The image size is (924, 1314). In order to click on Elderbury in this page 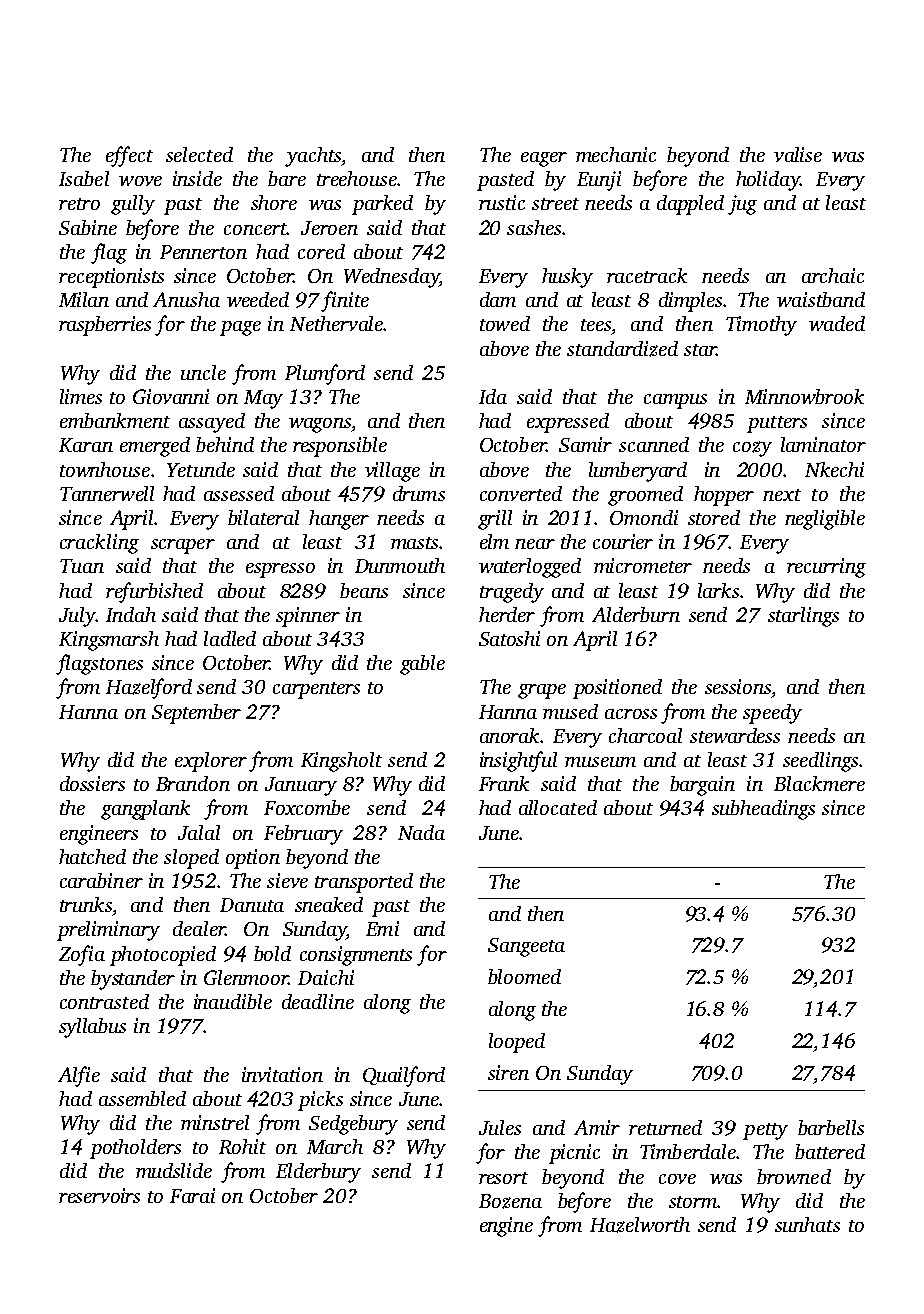, I will do `click(318, 1173)`.
